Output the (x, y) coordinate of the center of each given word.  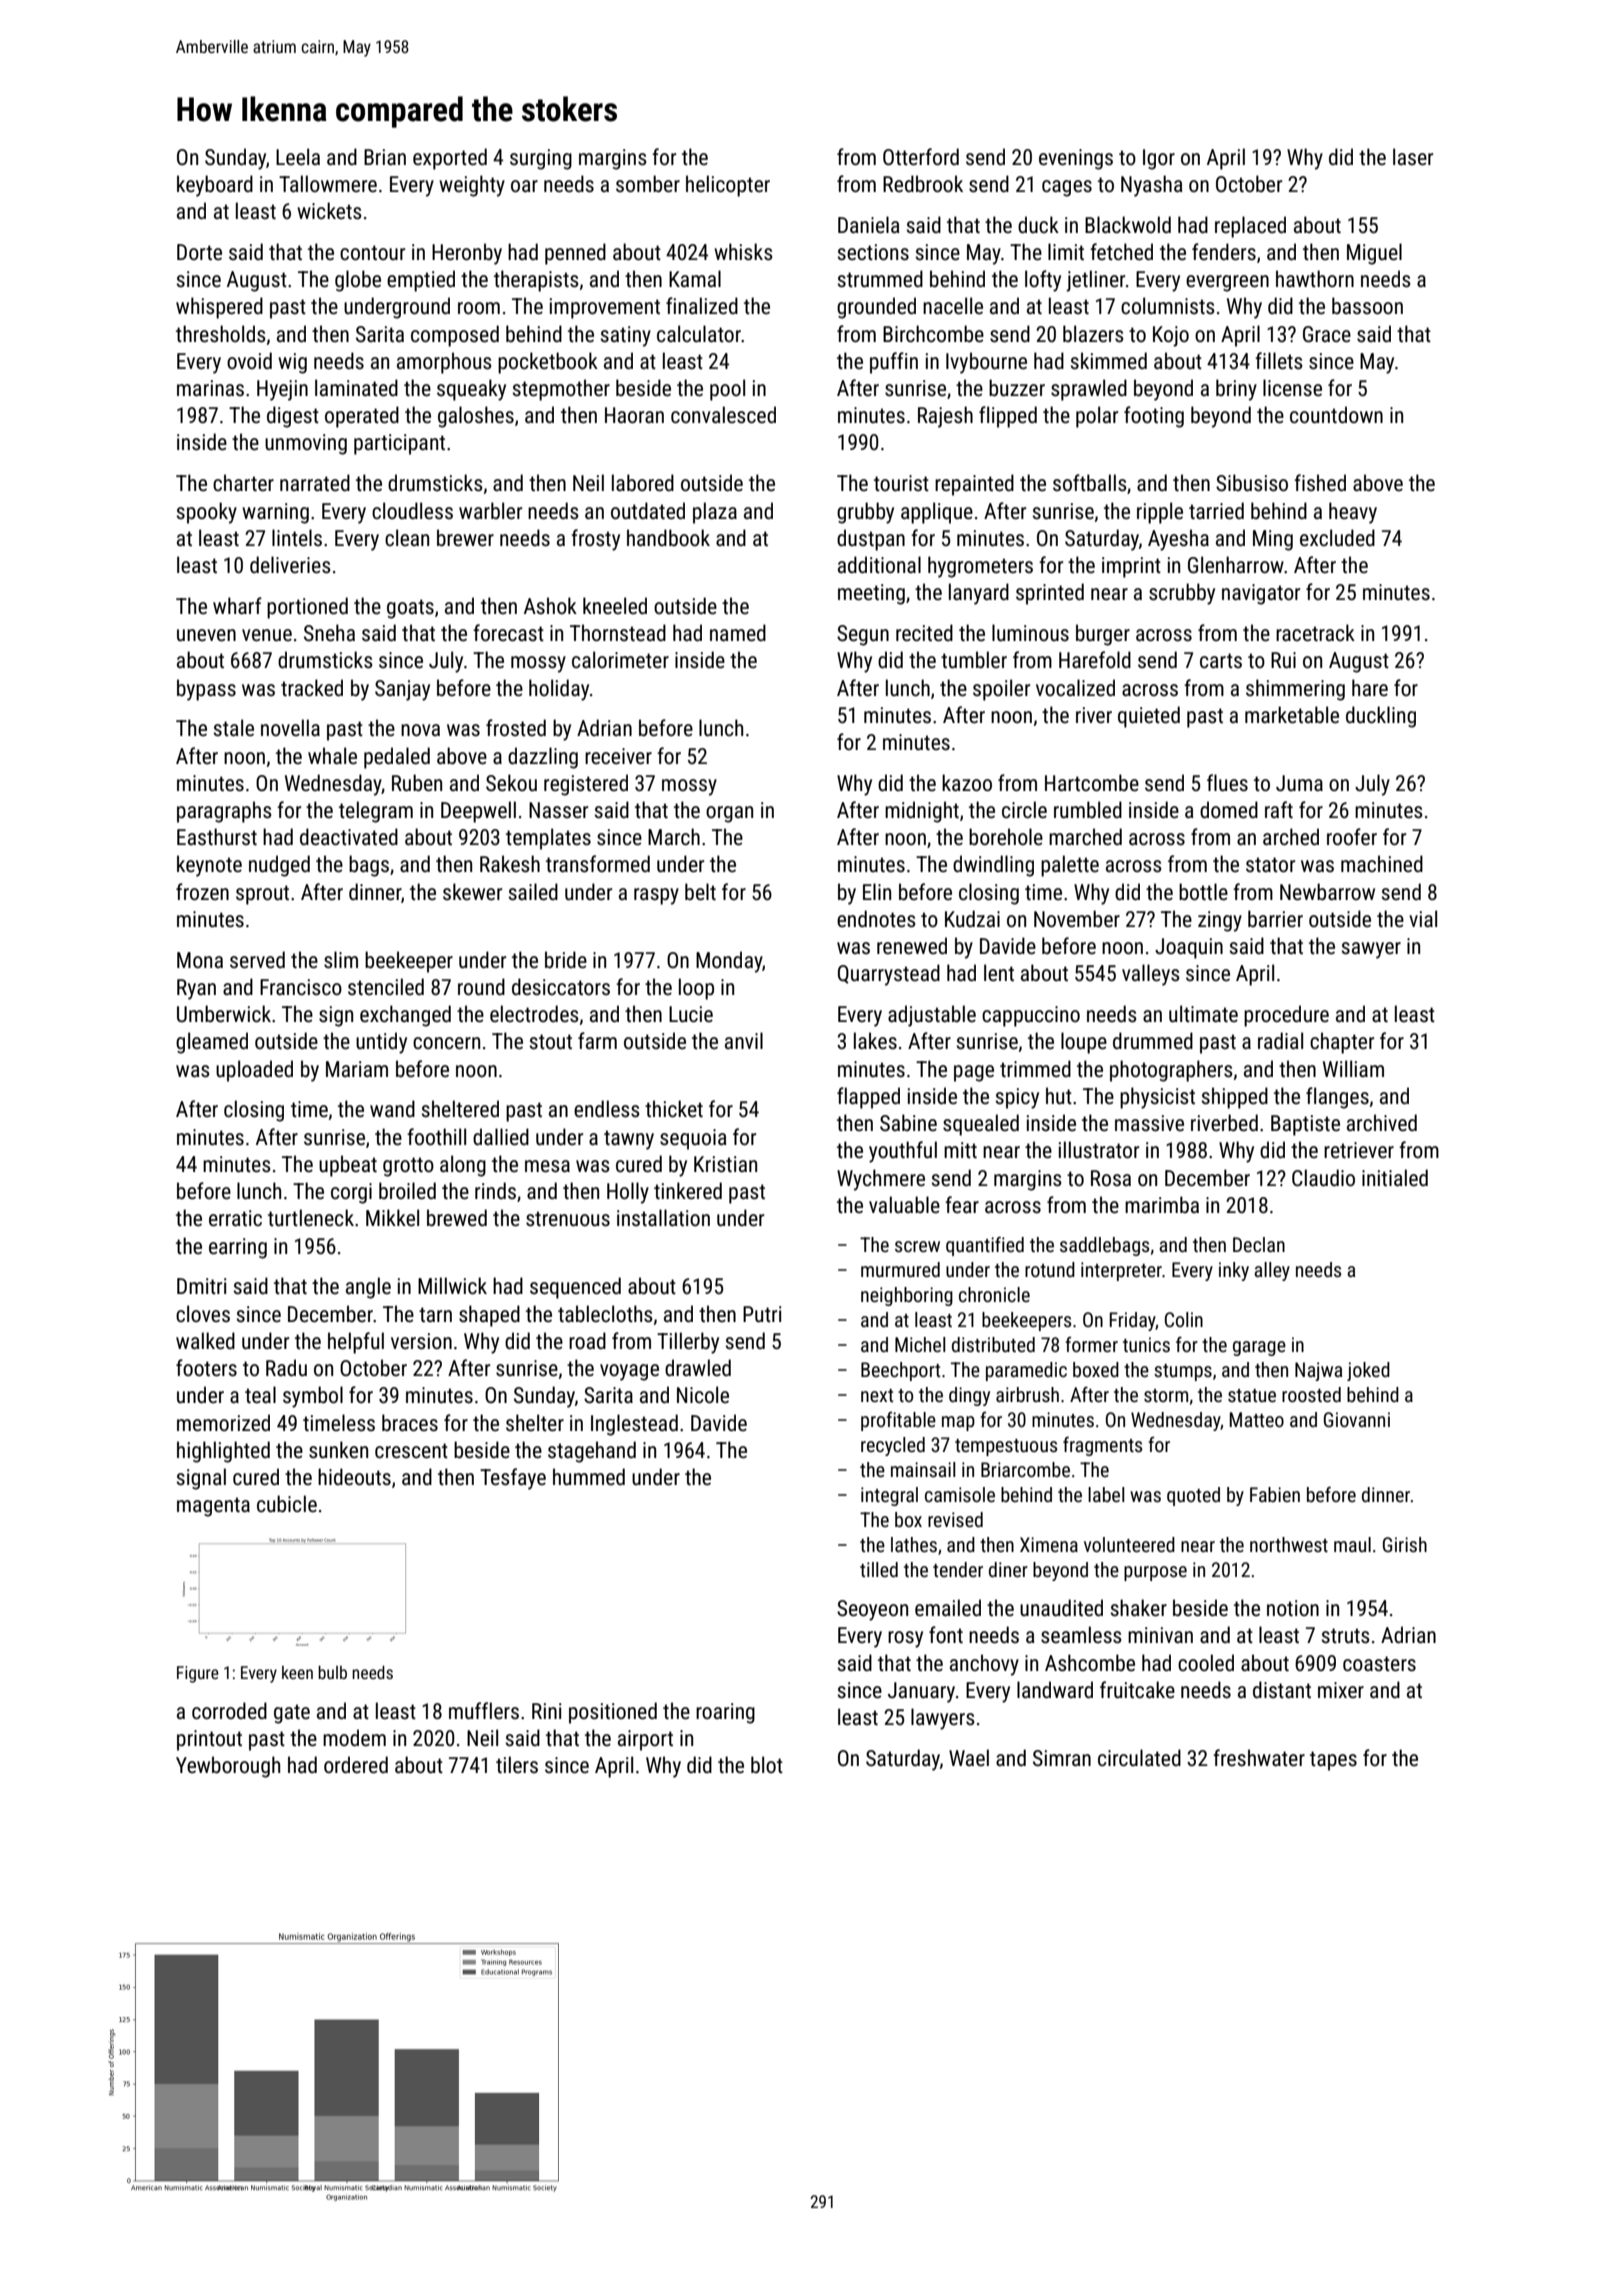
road (587, 1340)
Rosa (1111, 1178)
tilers (517, 1764)
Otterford (921, 157)
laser (1413, 157)
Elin (877, 891)
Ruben (417, 783)
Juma (1299, 783)
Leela (298, 156)
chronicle (994, 1294)
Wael (969, 1757)
